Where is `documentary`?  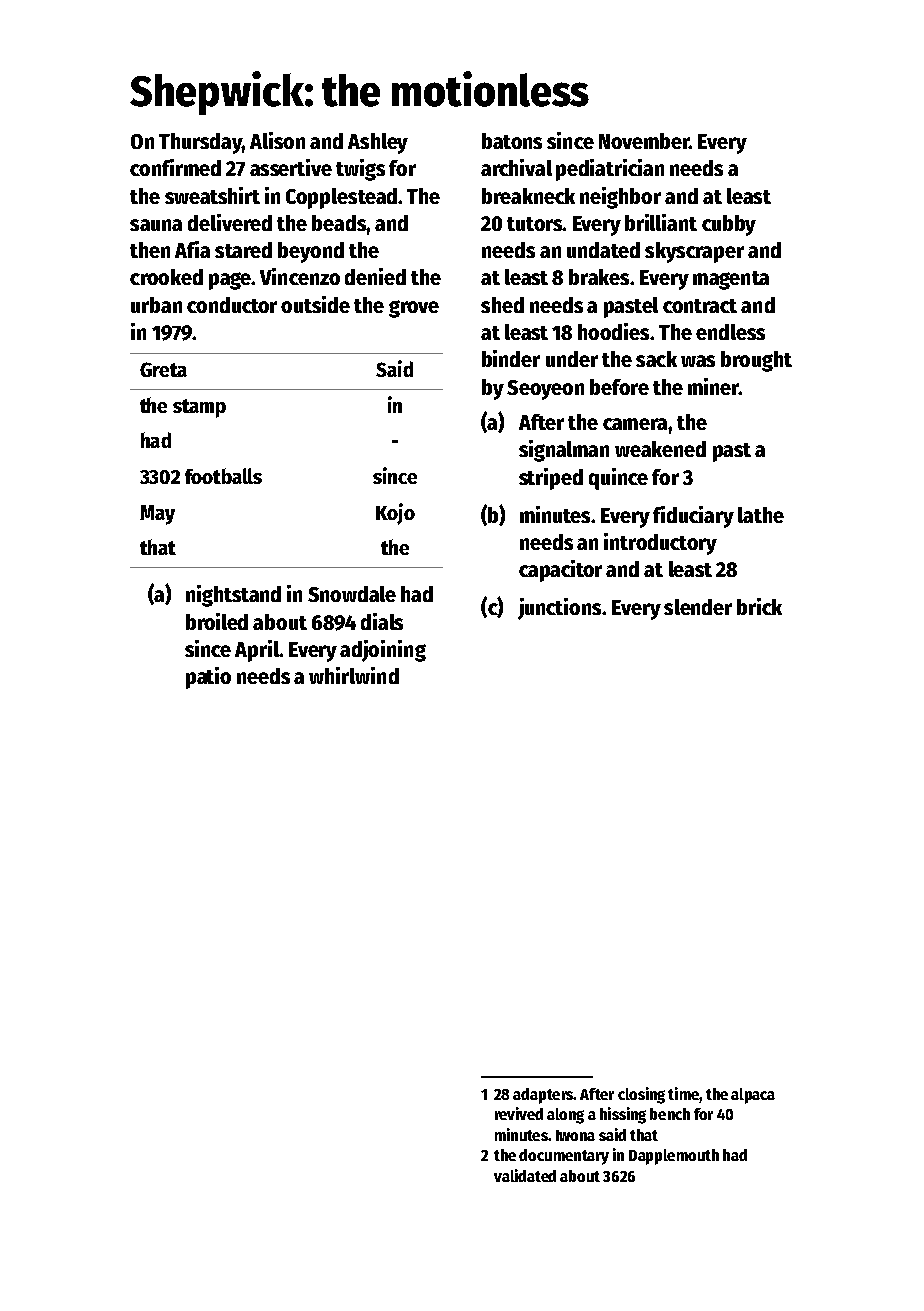
documentary is located at coordinates (564, 1157).
